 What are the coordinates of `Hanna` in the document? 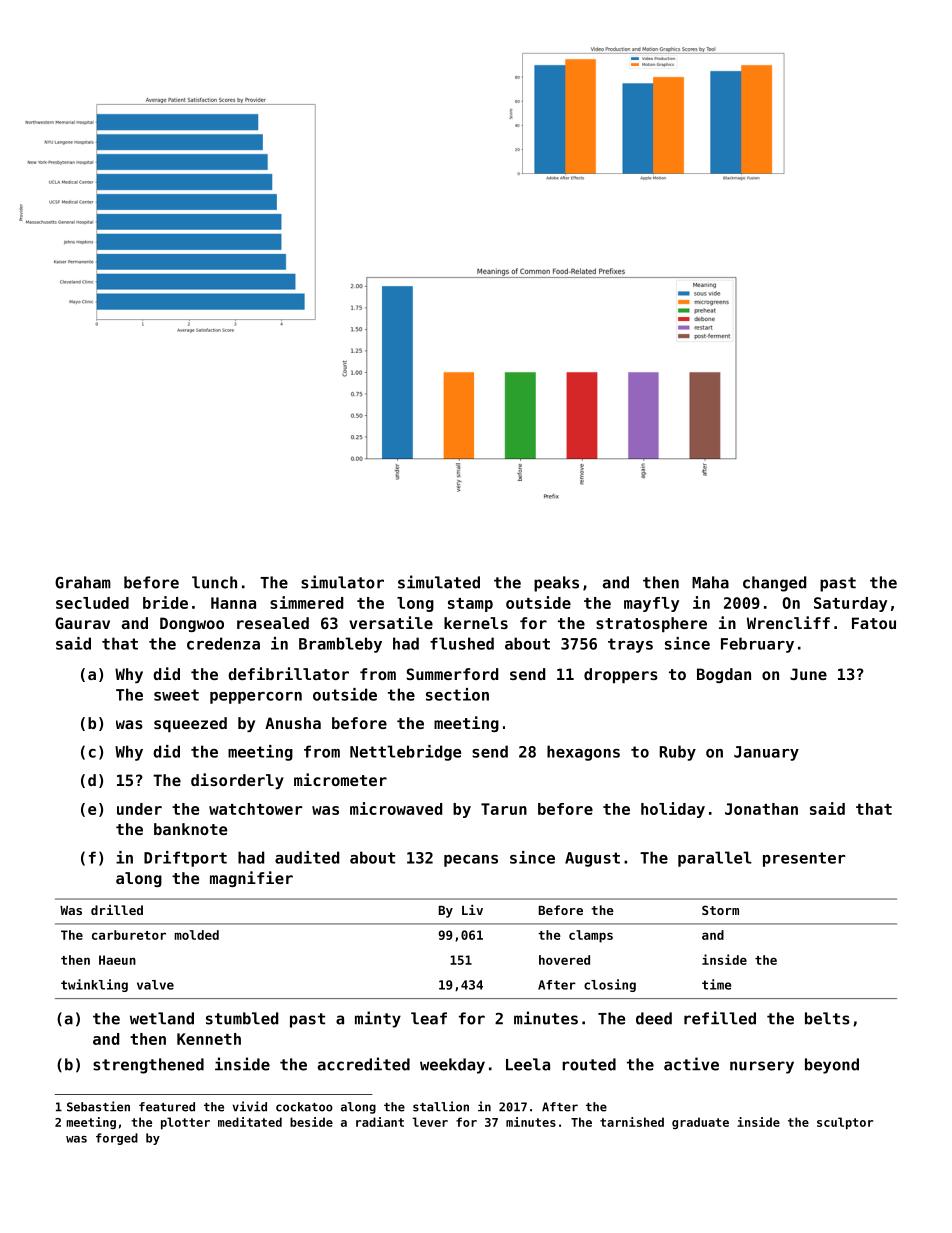 It's located at (233, 603).
